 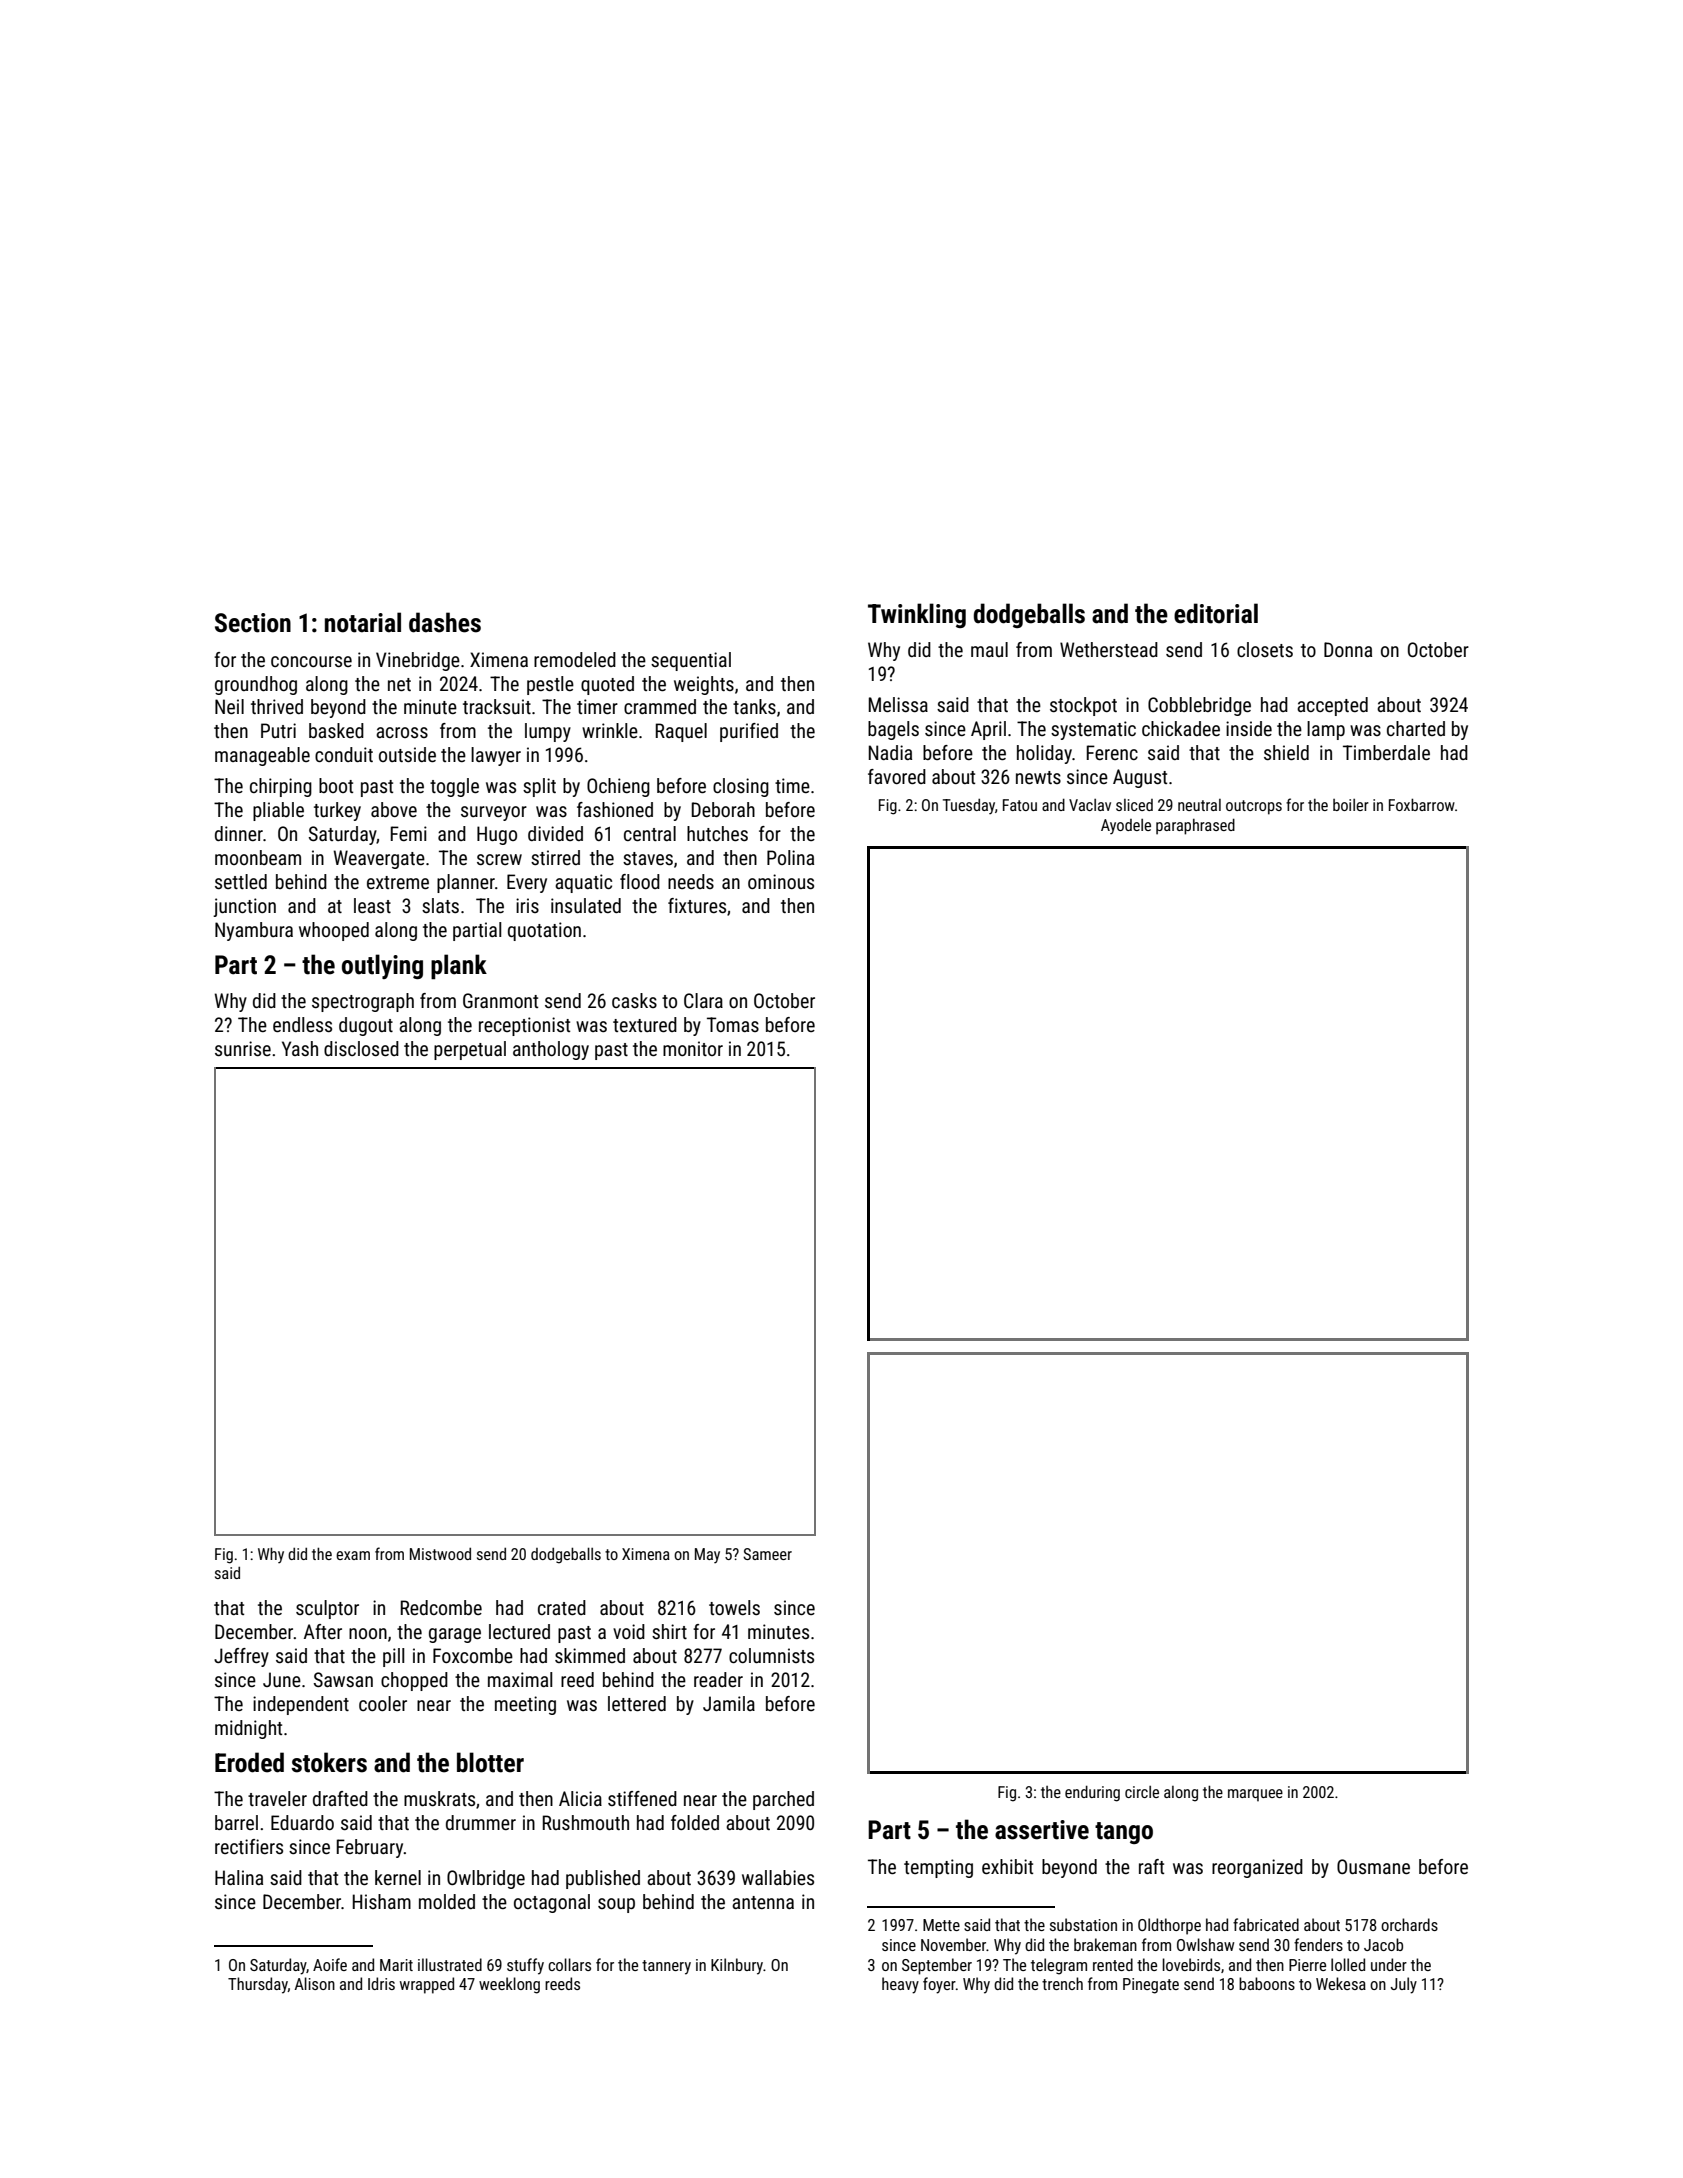 What do you see at coordinates (427, 1985) in the page?
I see `wrapped` at bounding box center [427, 1985].
